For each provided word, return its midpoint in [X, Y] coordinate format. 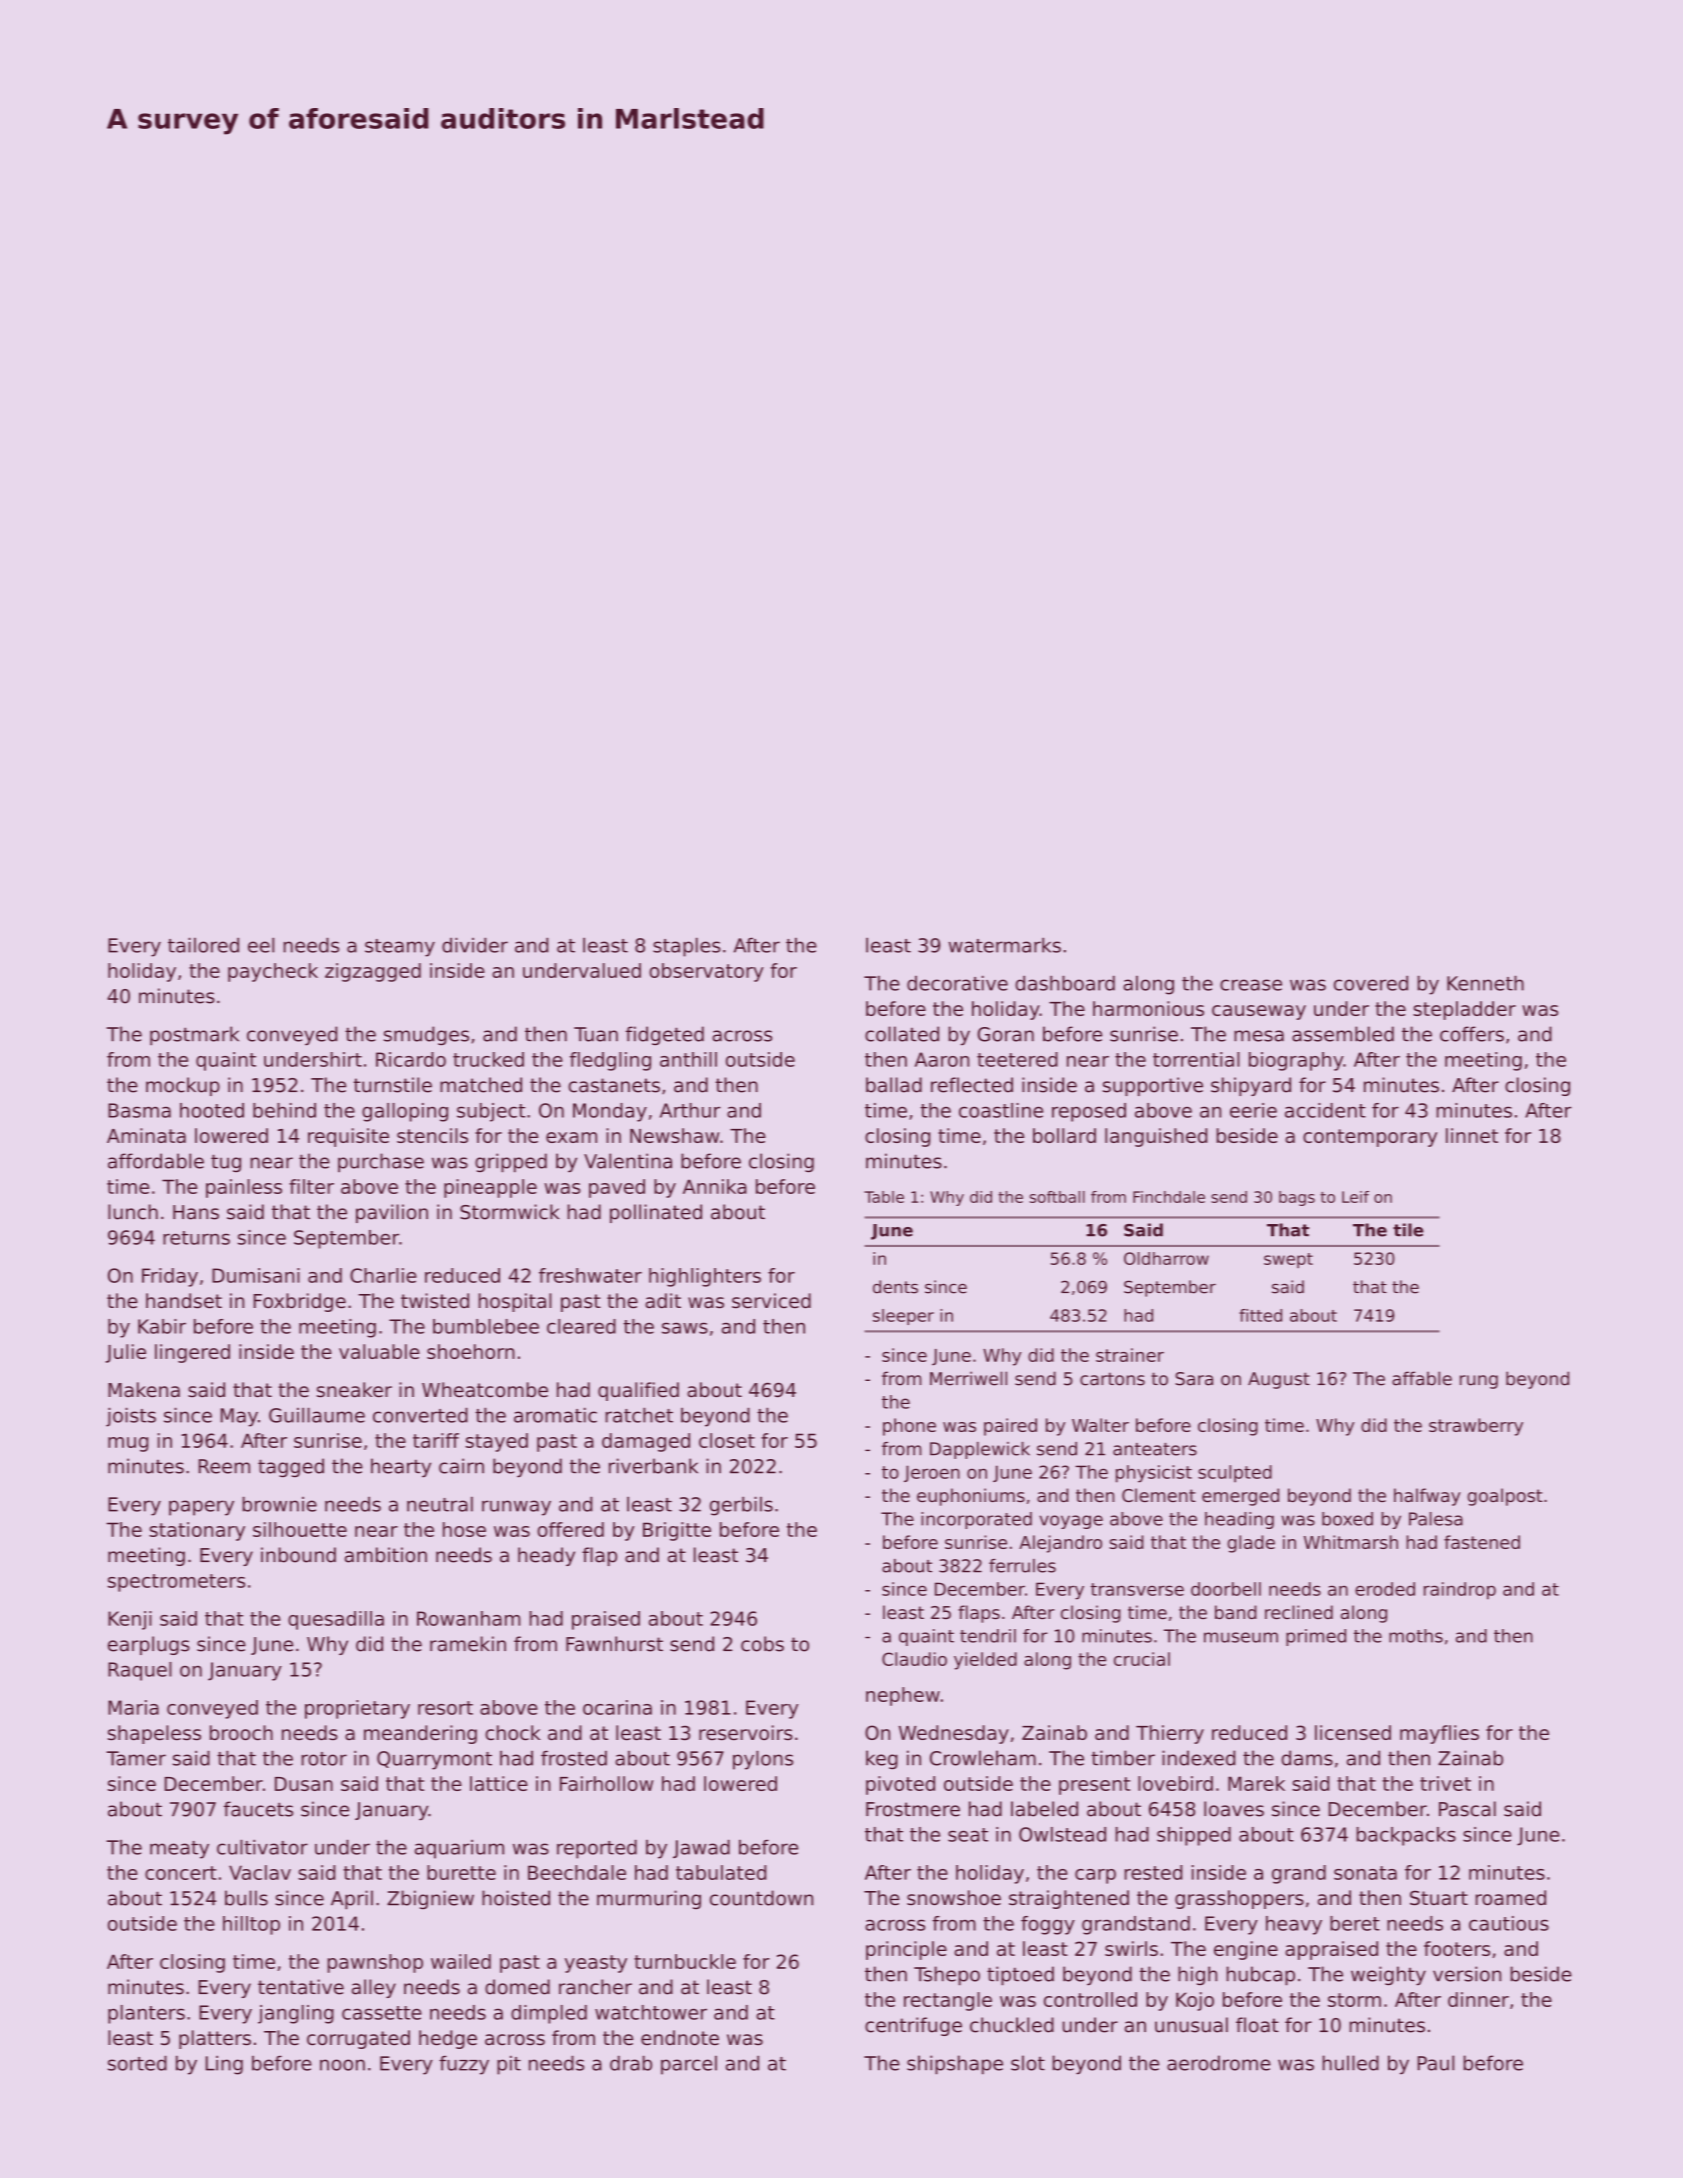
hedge [448, 2039]
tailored [203, 945]
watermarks [1004, 945]
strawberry [1476, 1427]
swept [1288, 1260]
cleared [581, 1326]
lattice [499, 1783]
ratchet [639, 1415]
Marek [1256, 1783]
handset [184, 1301]
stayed [497, 1442]
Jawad [701, 1849]
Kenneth [1485, 983]
